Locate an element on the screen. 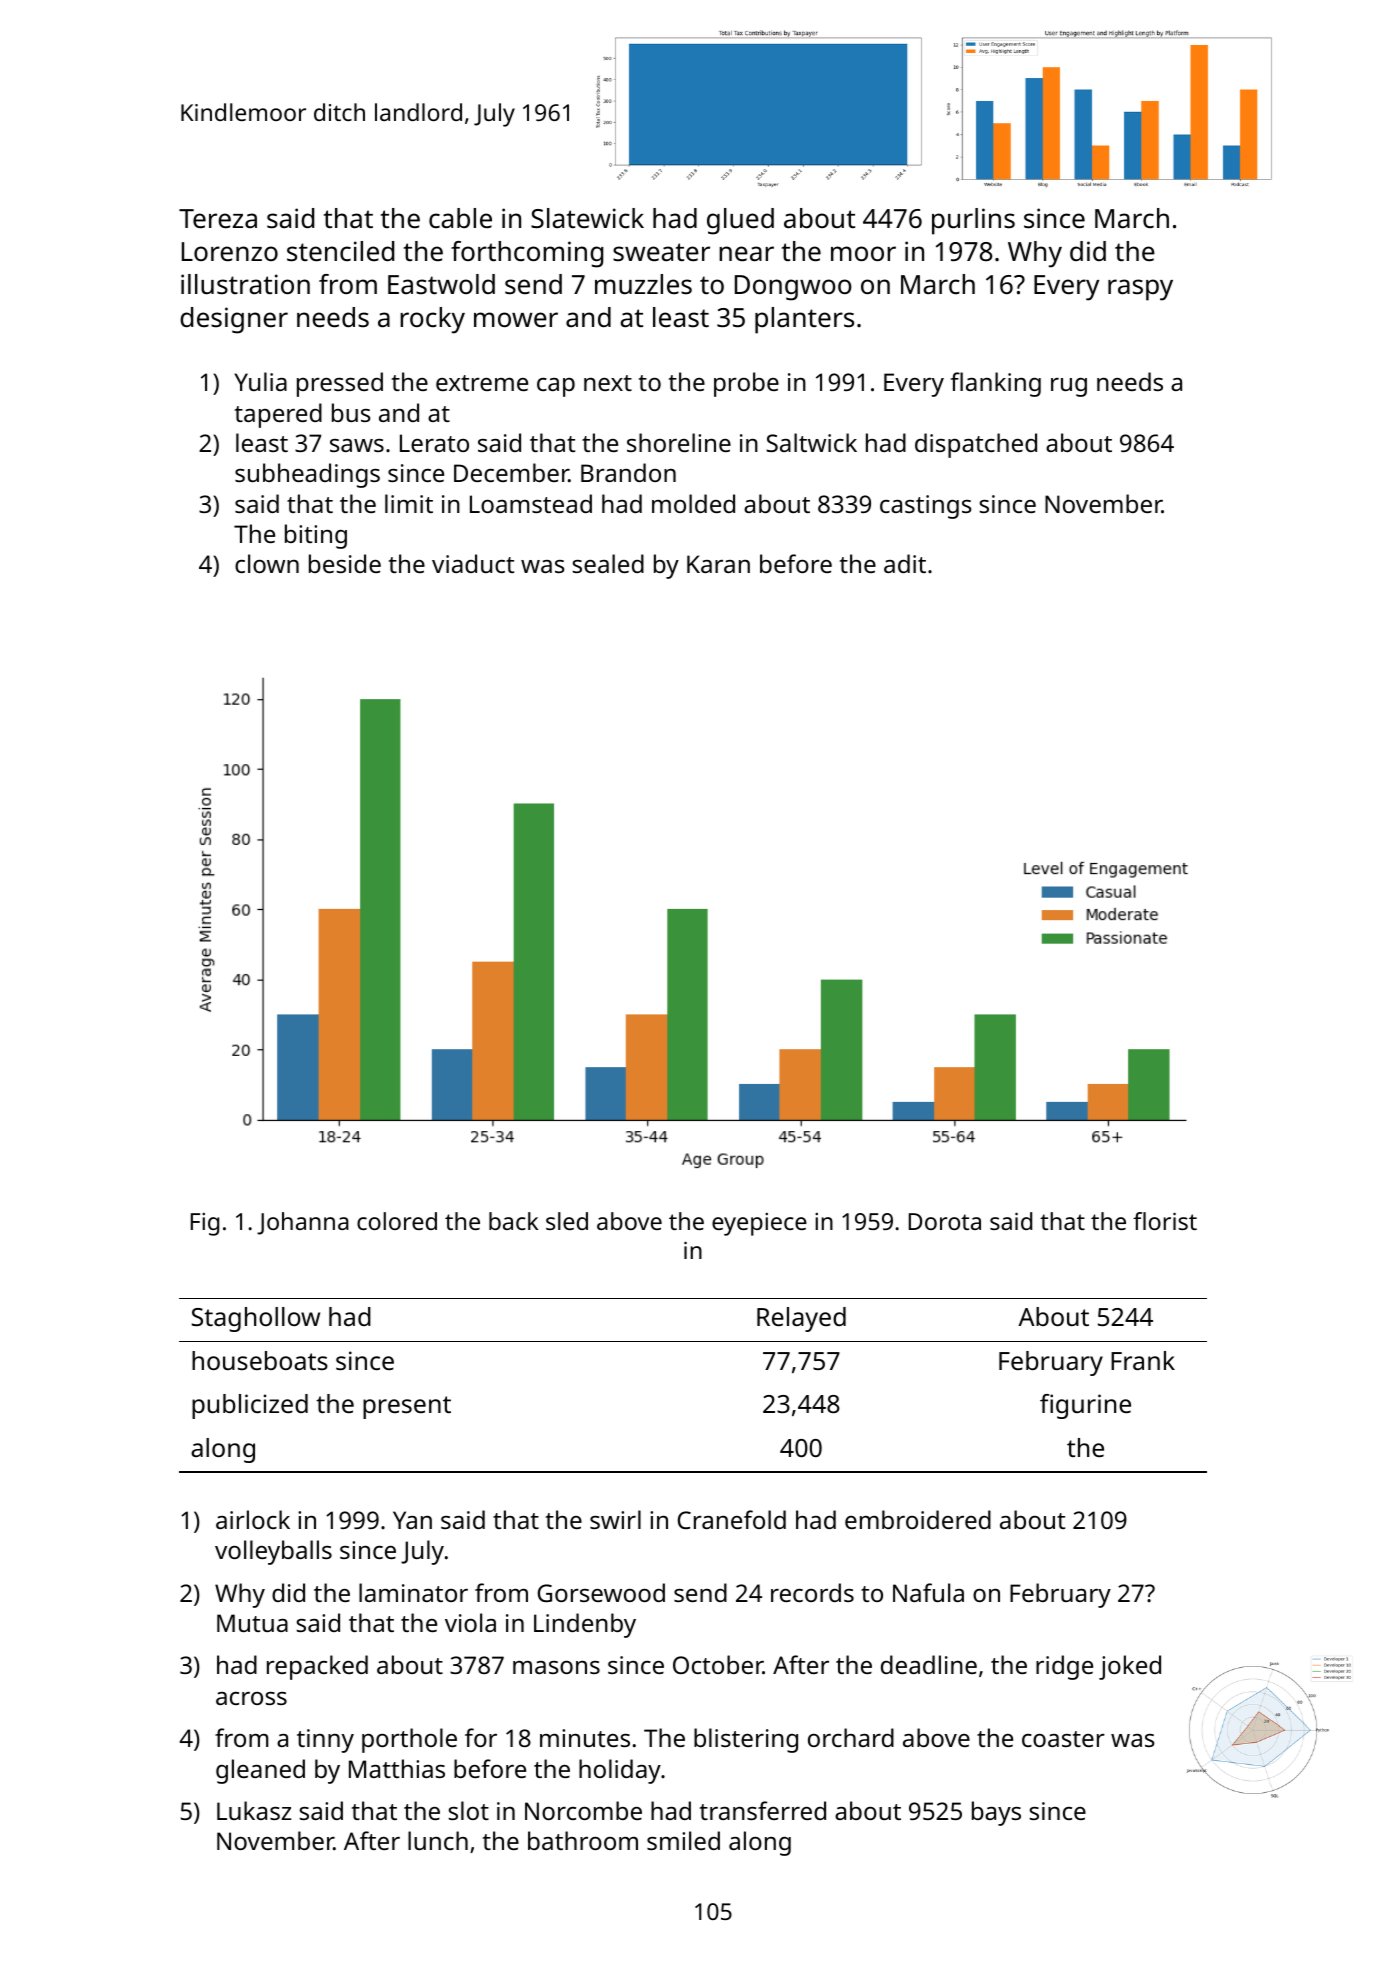 The width and height of the screenshot is (1386, 1969). adit is located at coordinates (905, 563).
